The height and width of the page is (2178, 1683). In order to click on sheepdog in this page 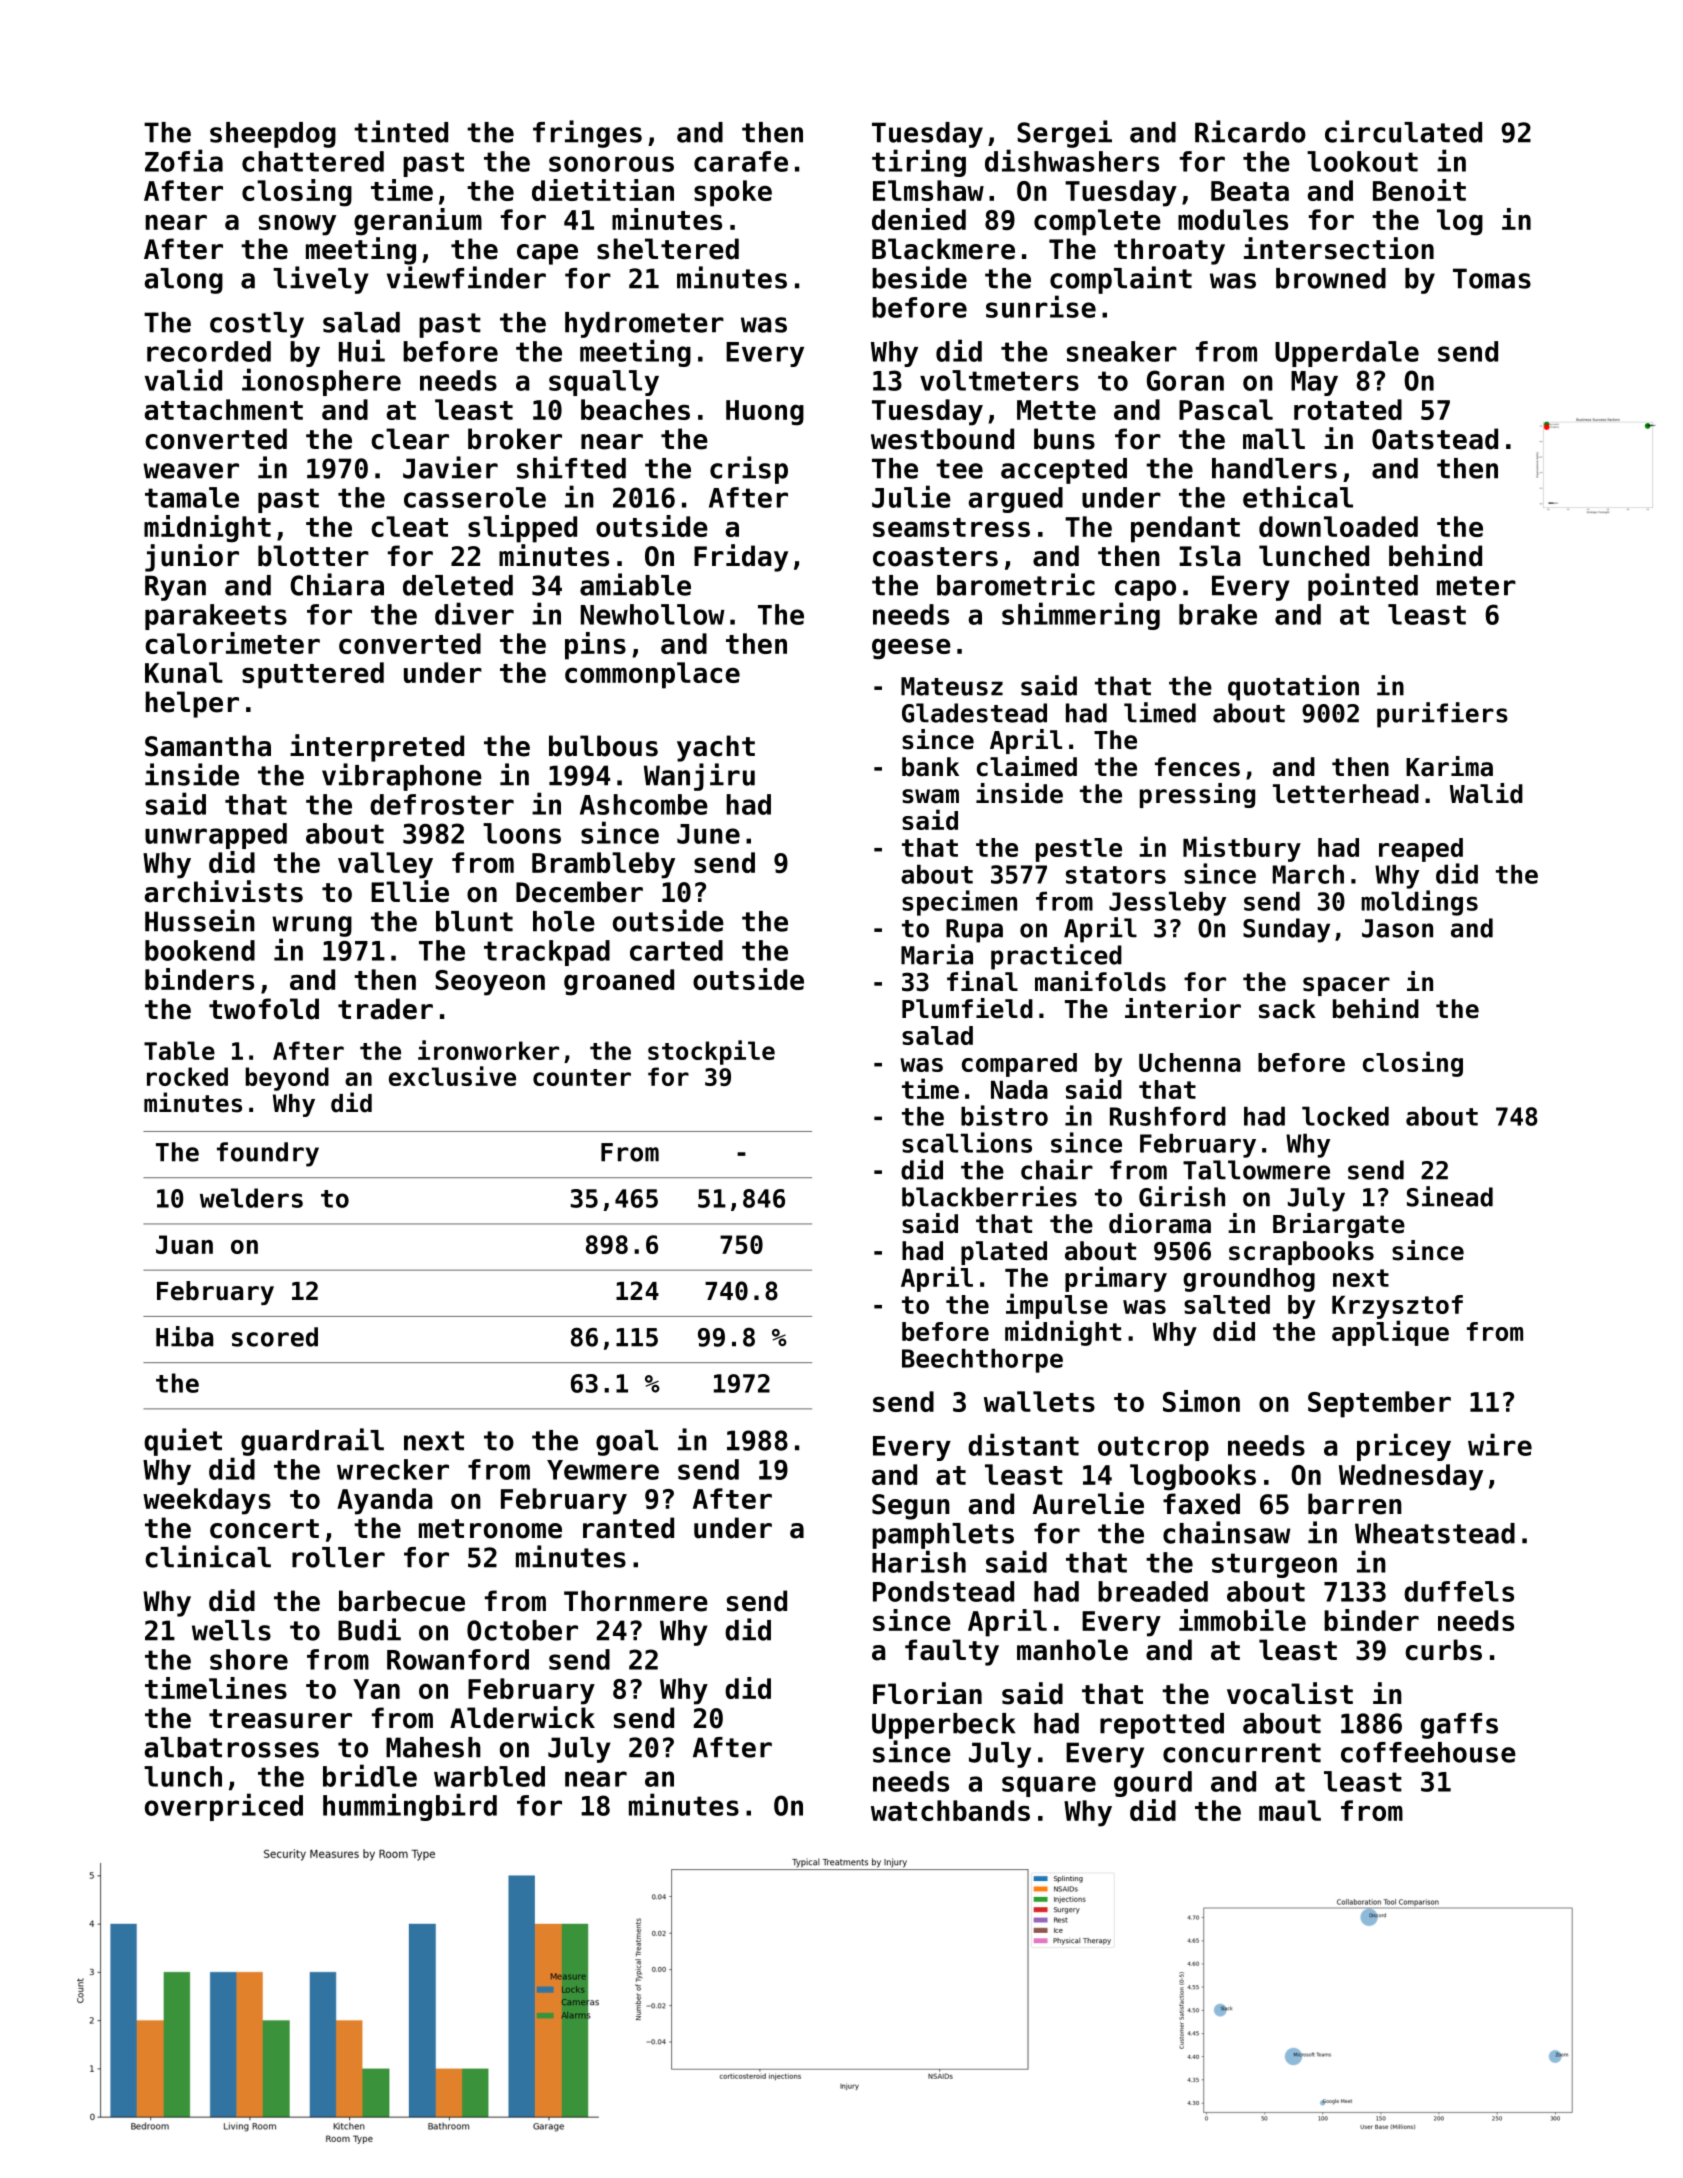, I will do `click(273, 135)`.
